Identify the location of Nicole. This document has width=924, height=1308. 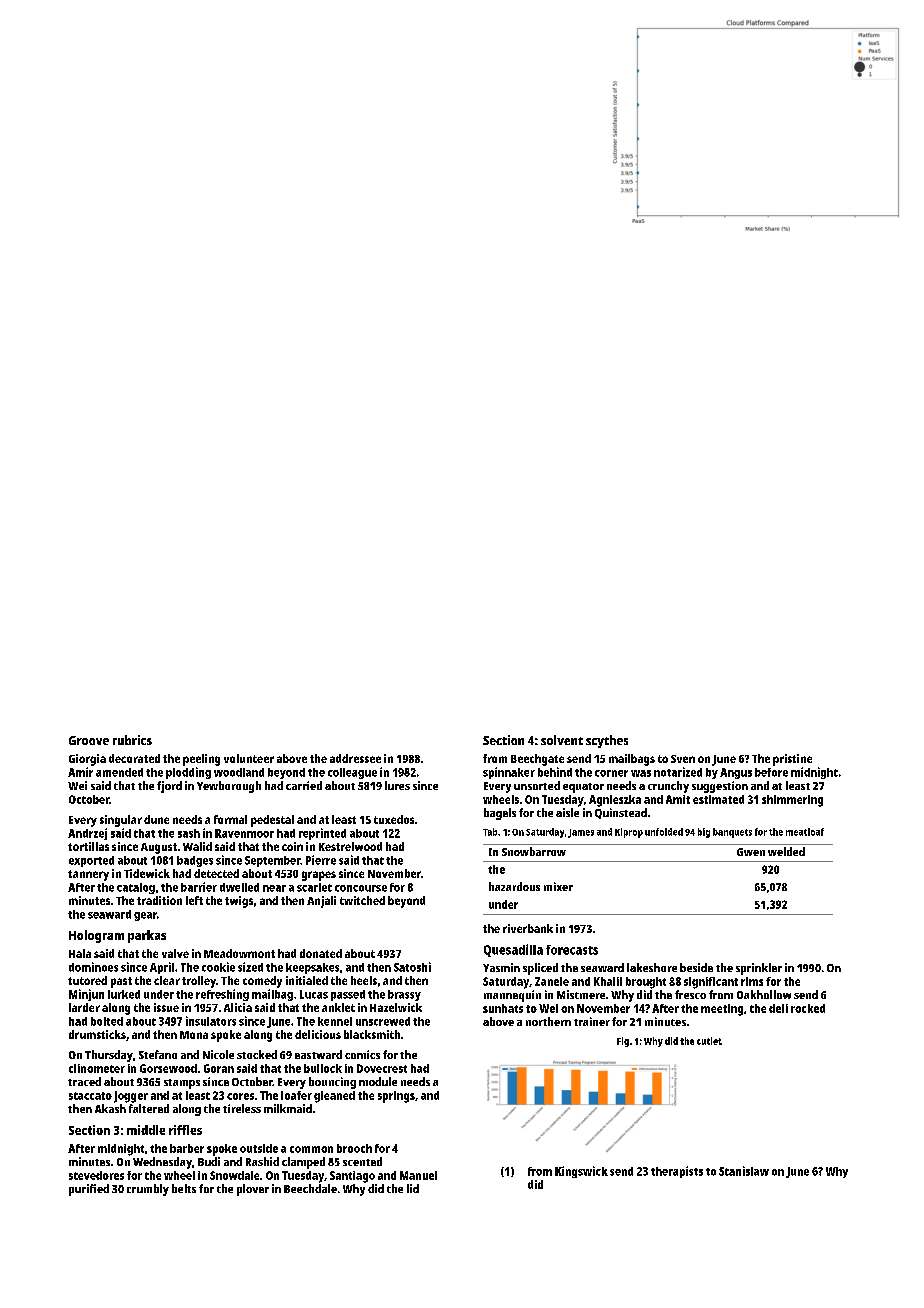
(218, 1054).
